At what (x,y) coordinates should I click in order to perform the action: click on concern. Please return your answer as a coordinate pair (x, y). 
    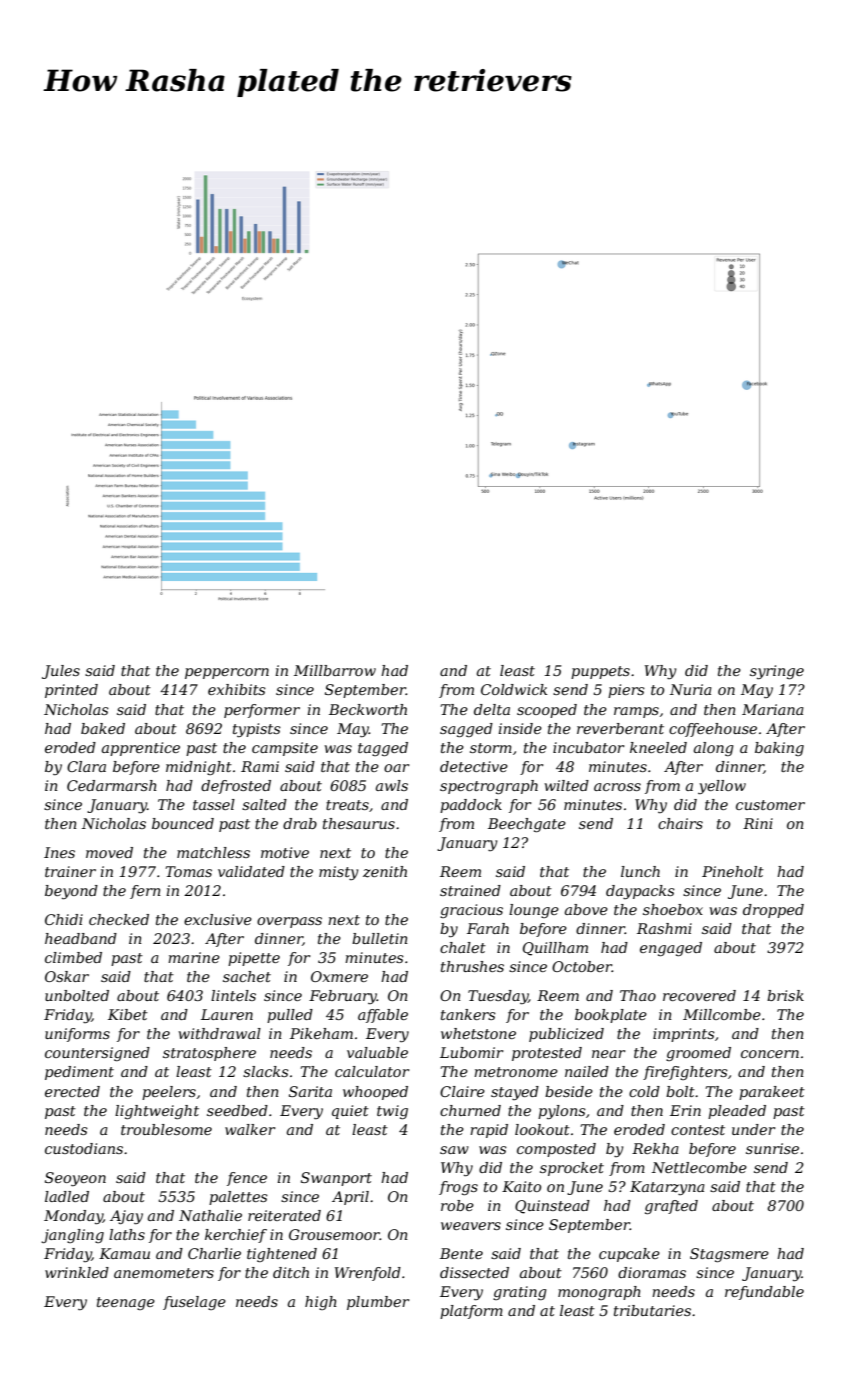
    Looking at the image, I should click on (770, 1054).
